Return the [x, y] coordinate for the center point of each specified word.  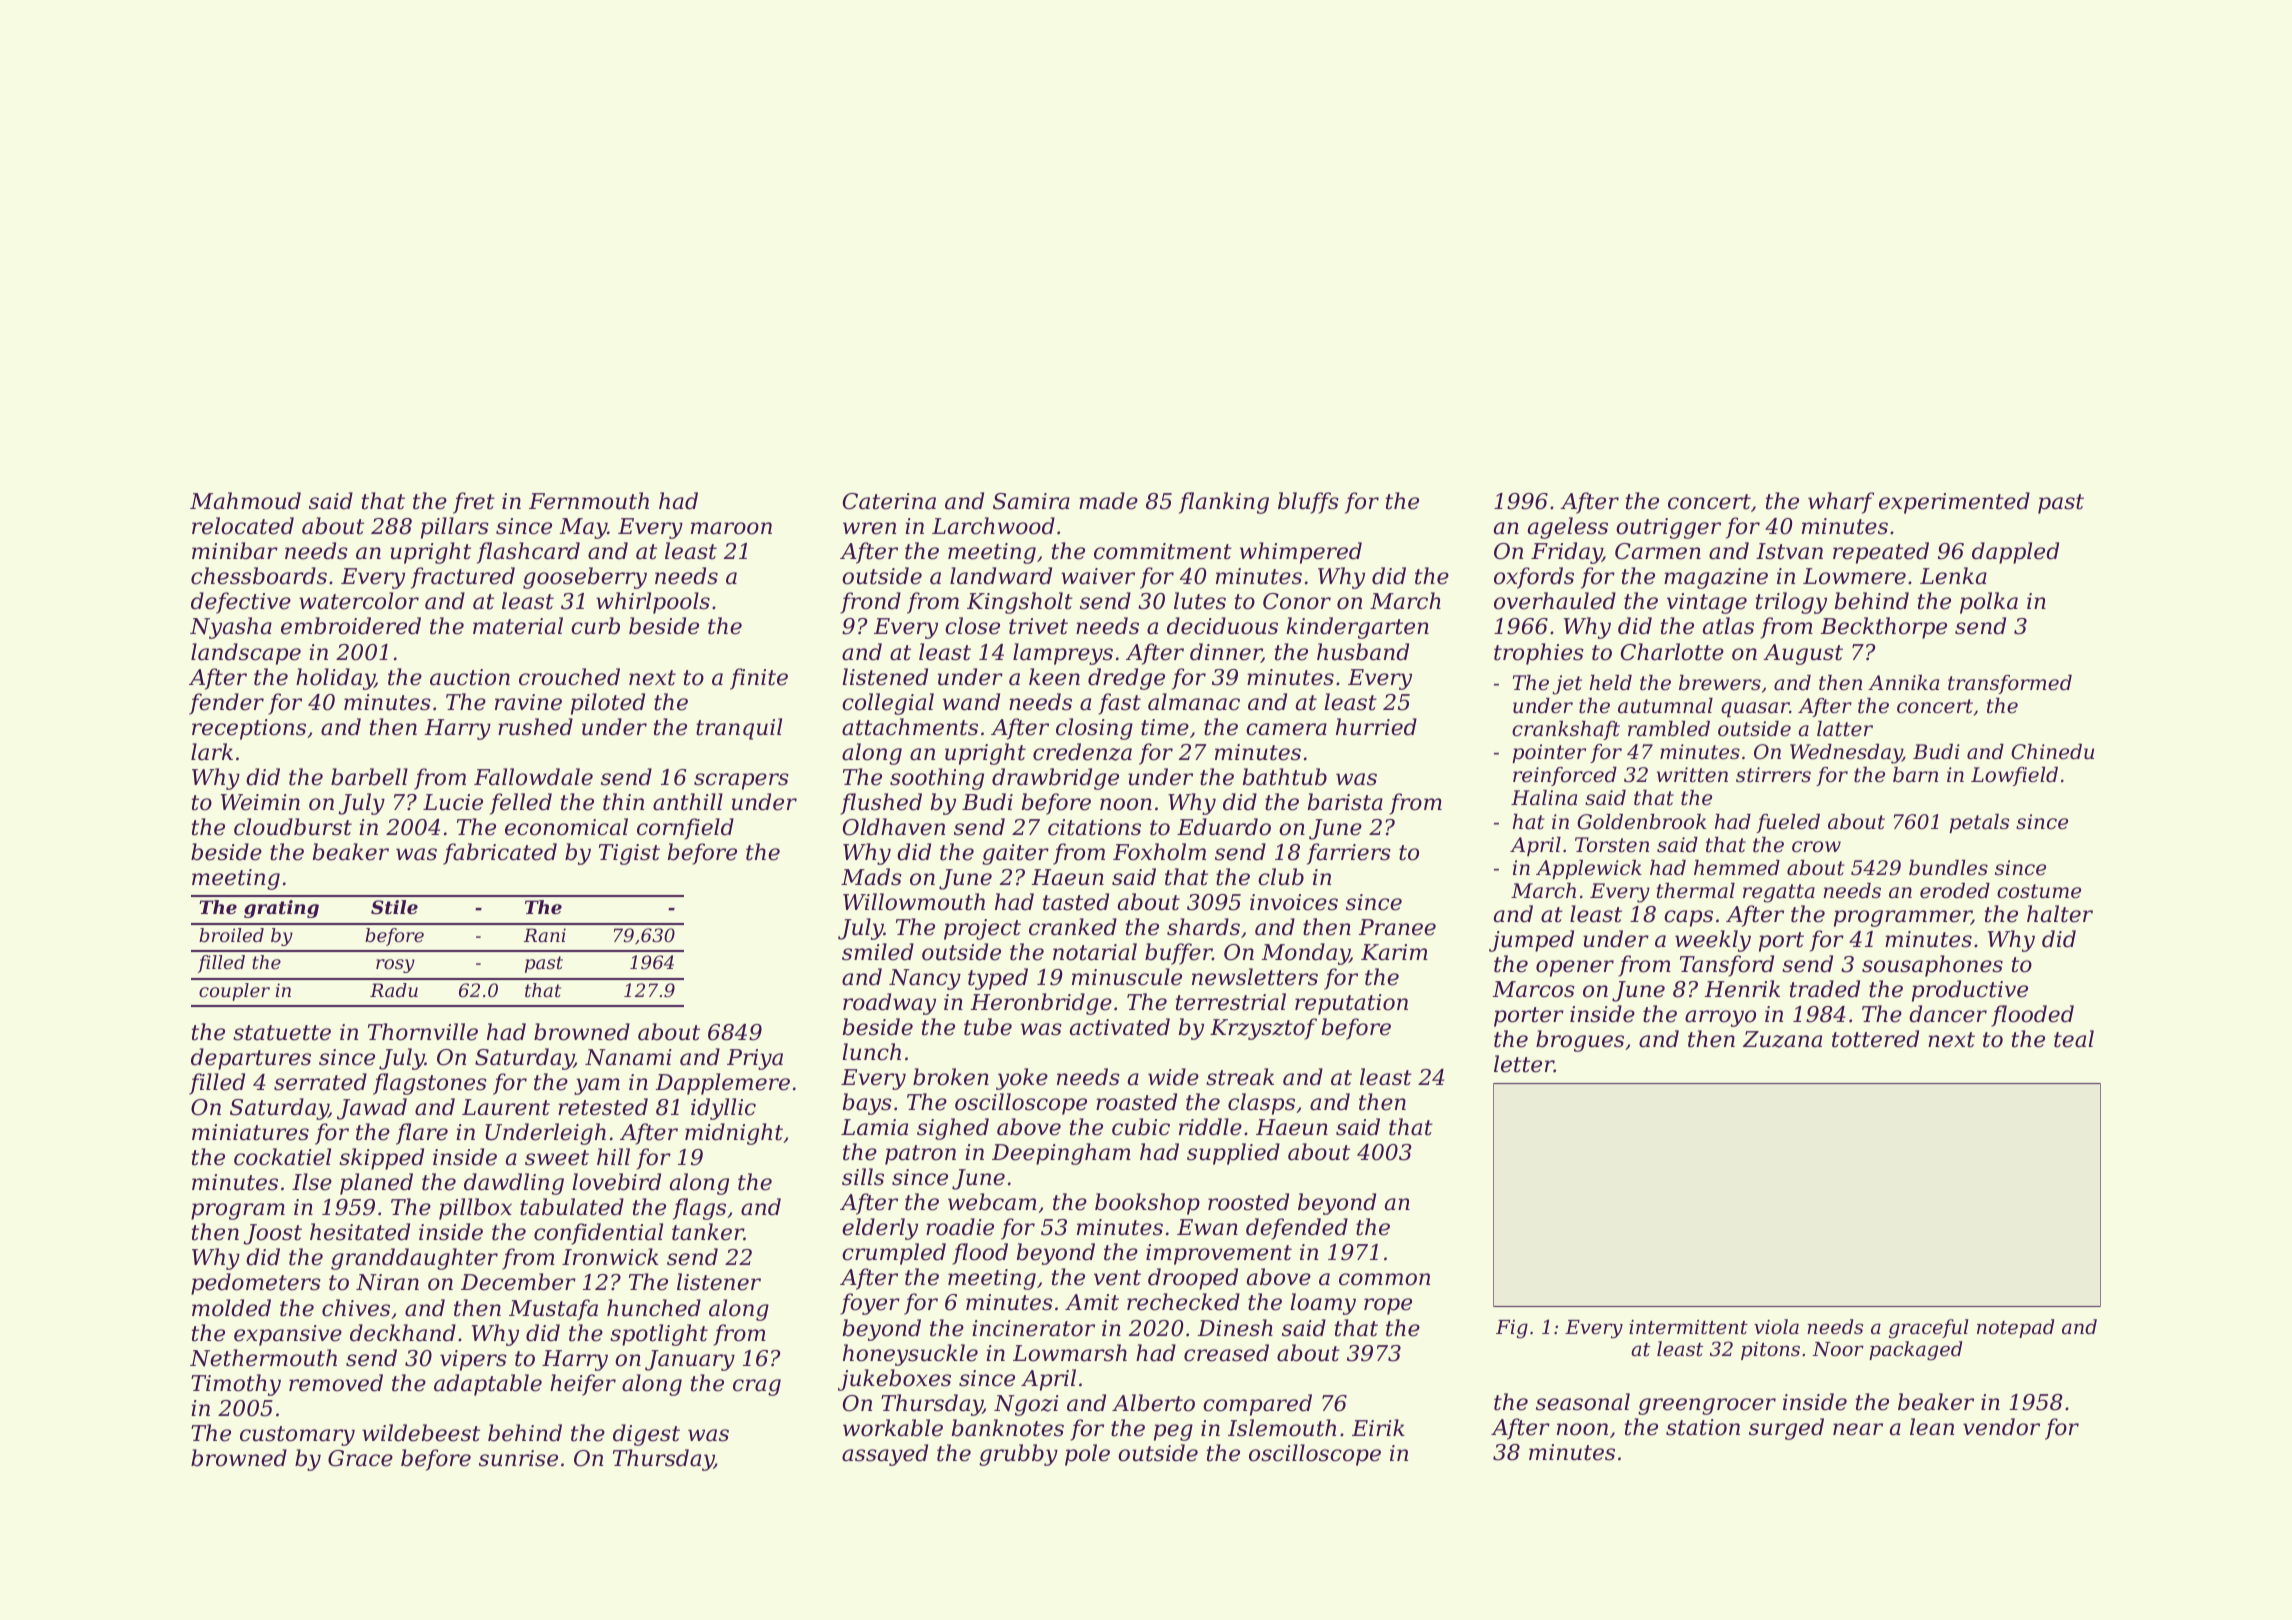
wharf [1841, 503]
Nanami [628, 1057]
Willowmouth [914, 902]
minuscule [1127, 977]
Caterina [889, 501]
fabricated [500, 854]
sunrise [518, 1458]
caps [1688, 918]
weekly [1713, 941]
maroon [731, 528]
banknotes [1008, 1428]
